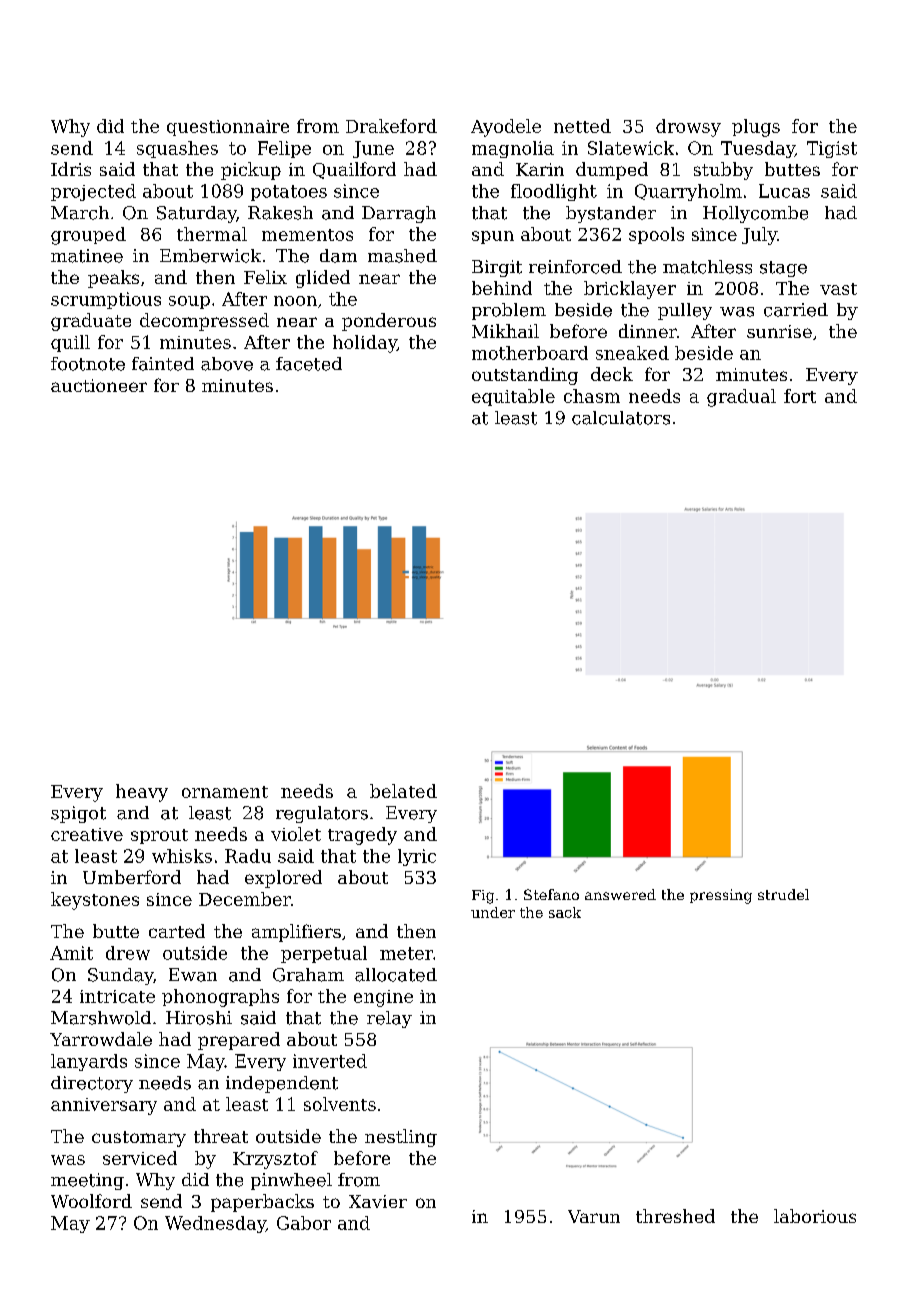  I want to click on equitable, so click(513, 397).
